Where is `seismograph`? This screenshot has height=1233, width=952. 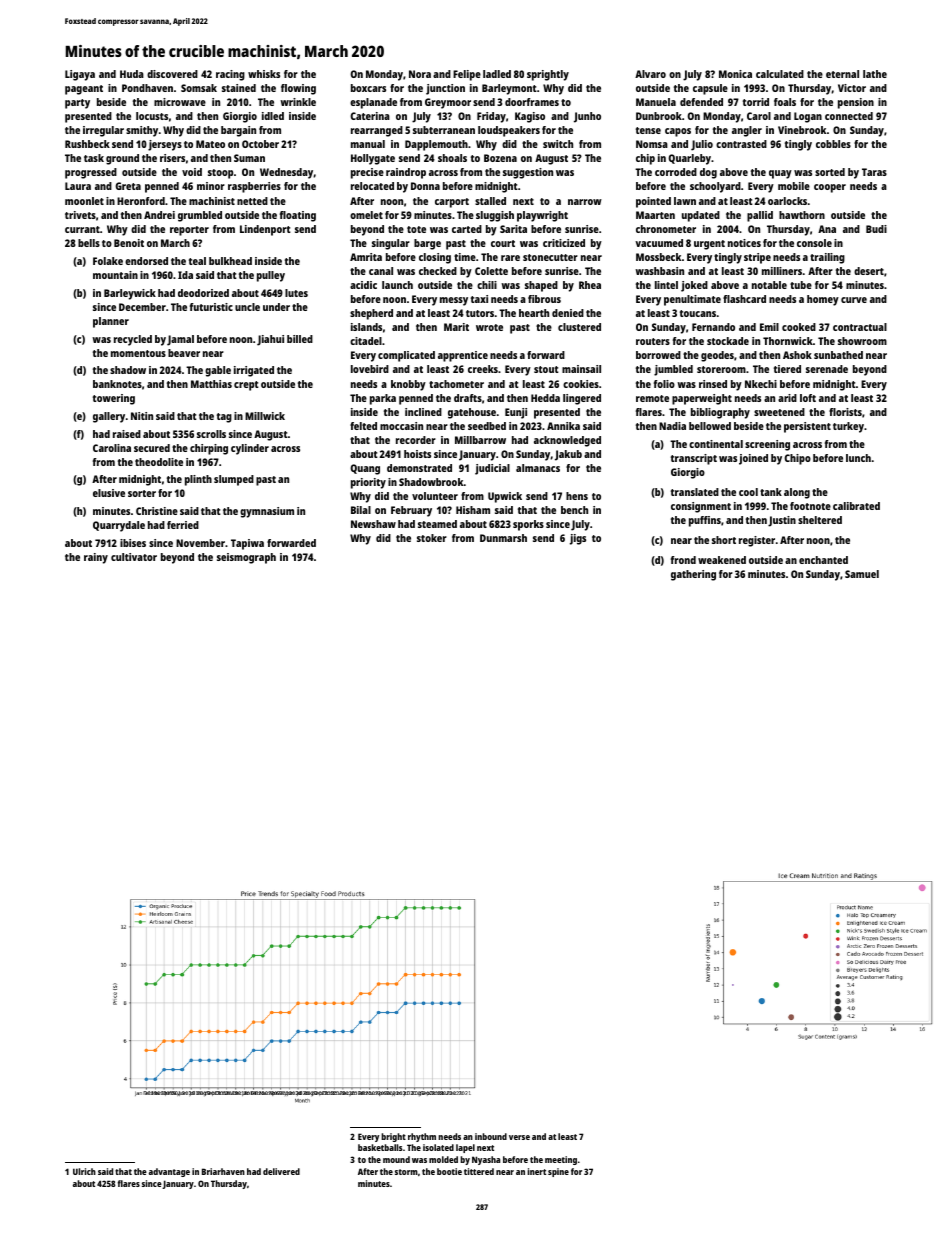 seismograph is located at coordinates (246, 558).
